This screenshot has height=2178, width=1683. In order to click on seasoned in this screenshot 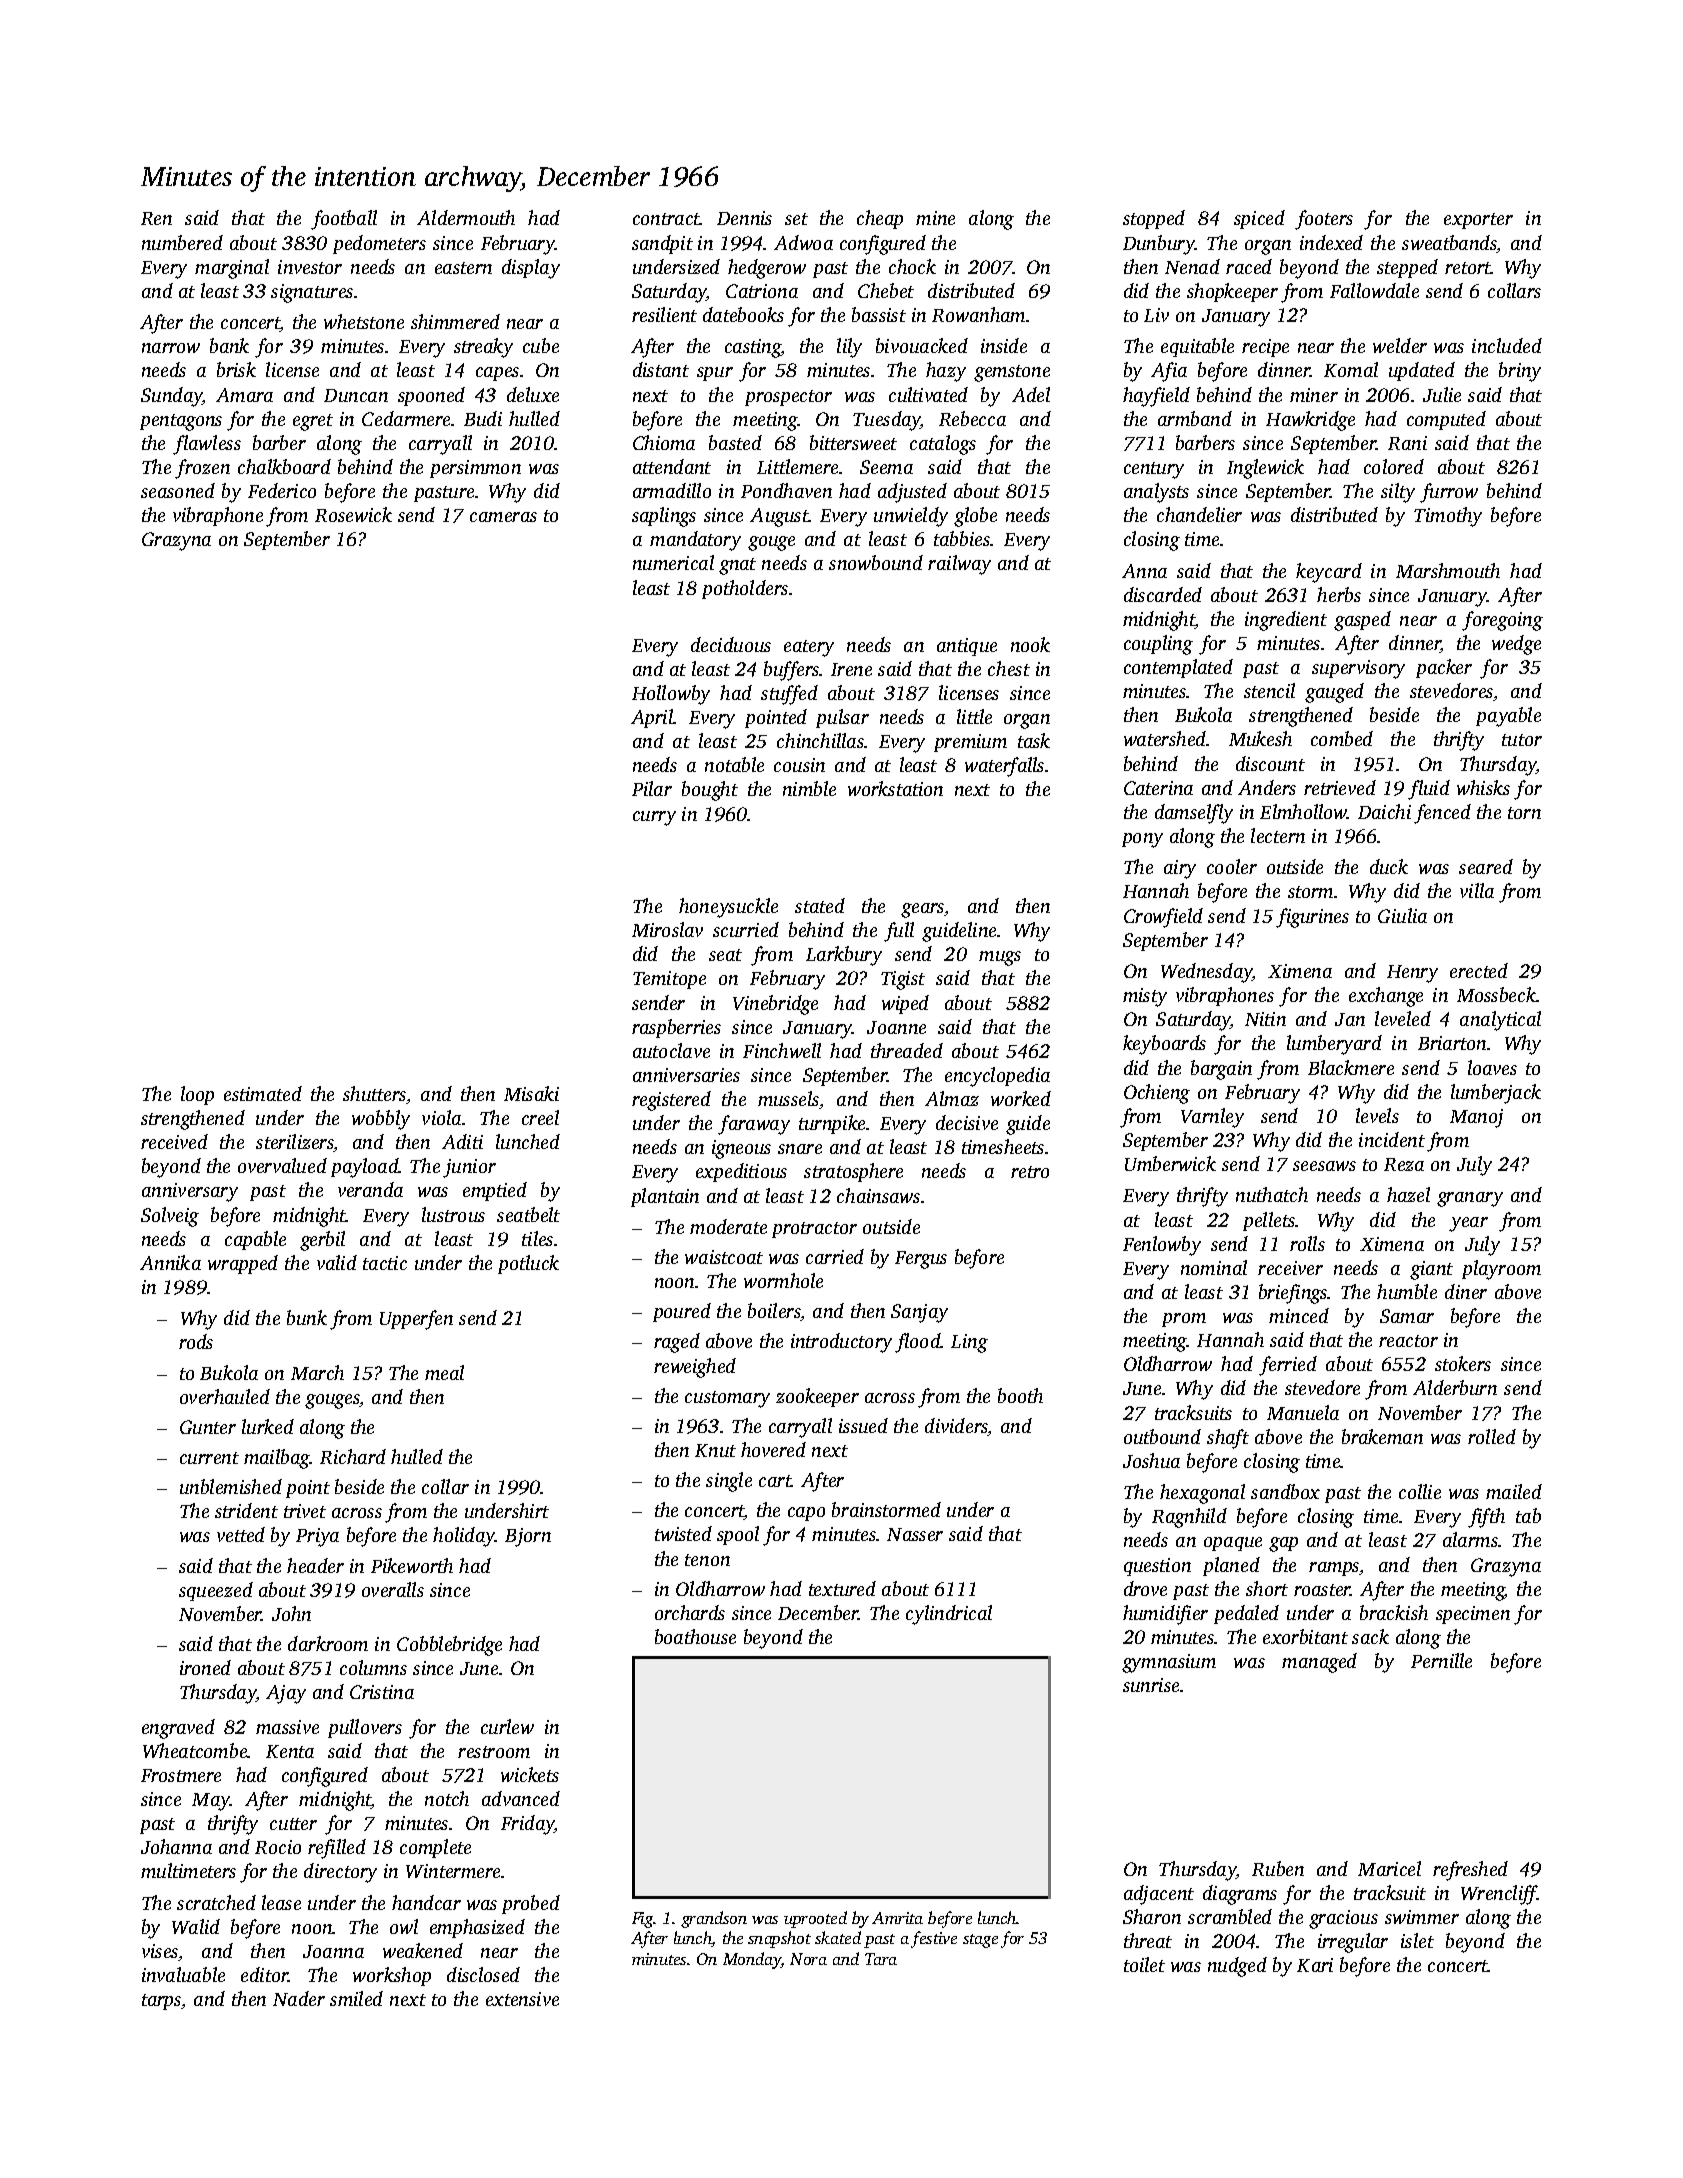, I will do `click(178, 490)`.
